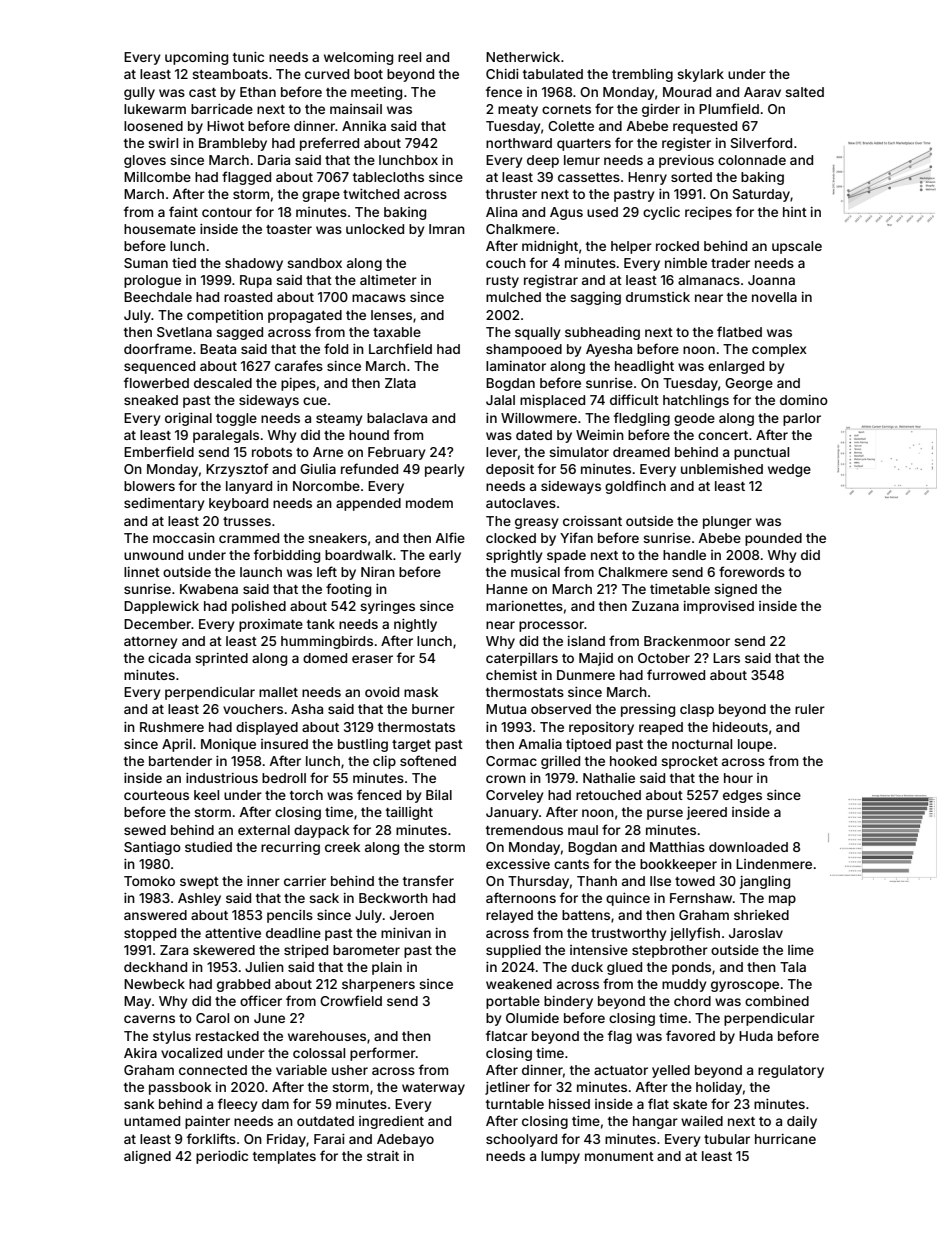  I want to click on sprocket, so click(689, 762).
